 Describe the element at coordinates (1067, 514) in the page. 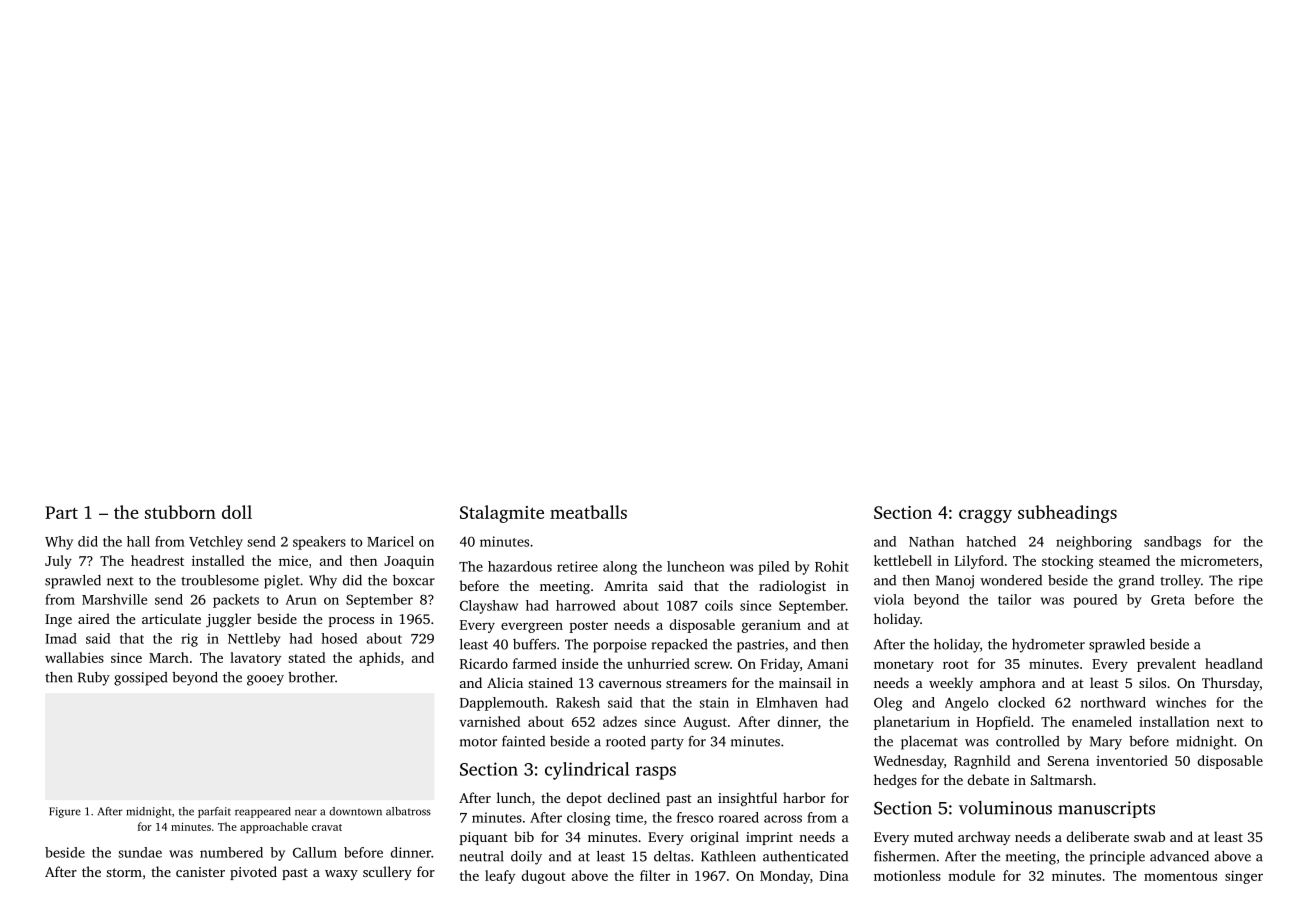

I see `subheadings` at that location.
